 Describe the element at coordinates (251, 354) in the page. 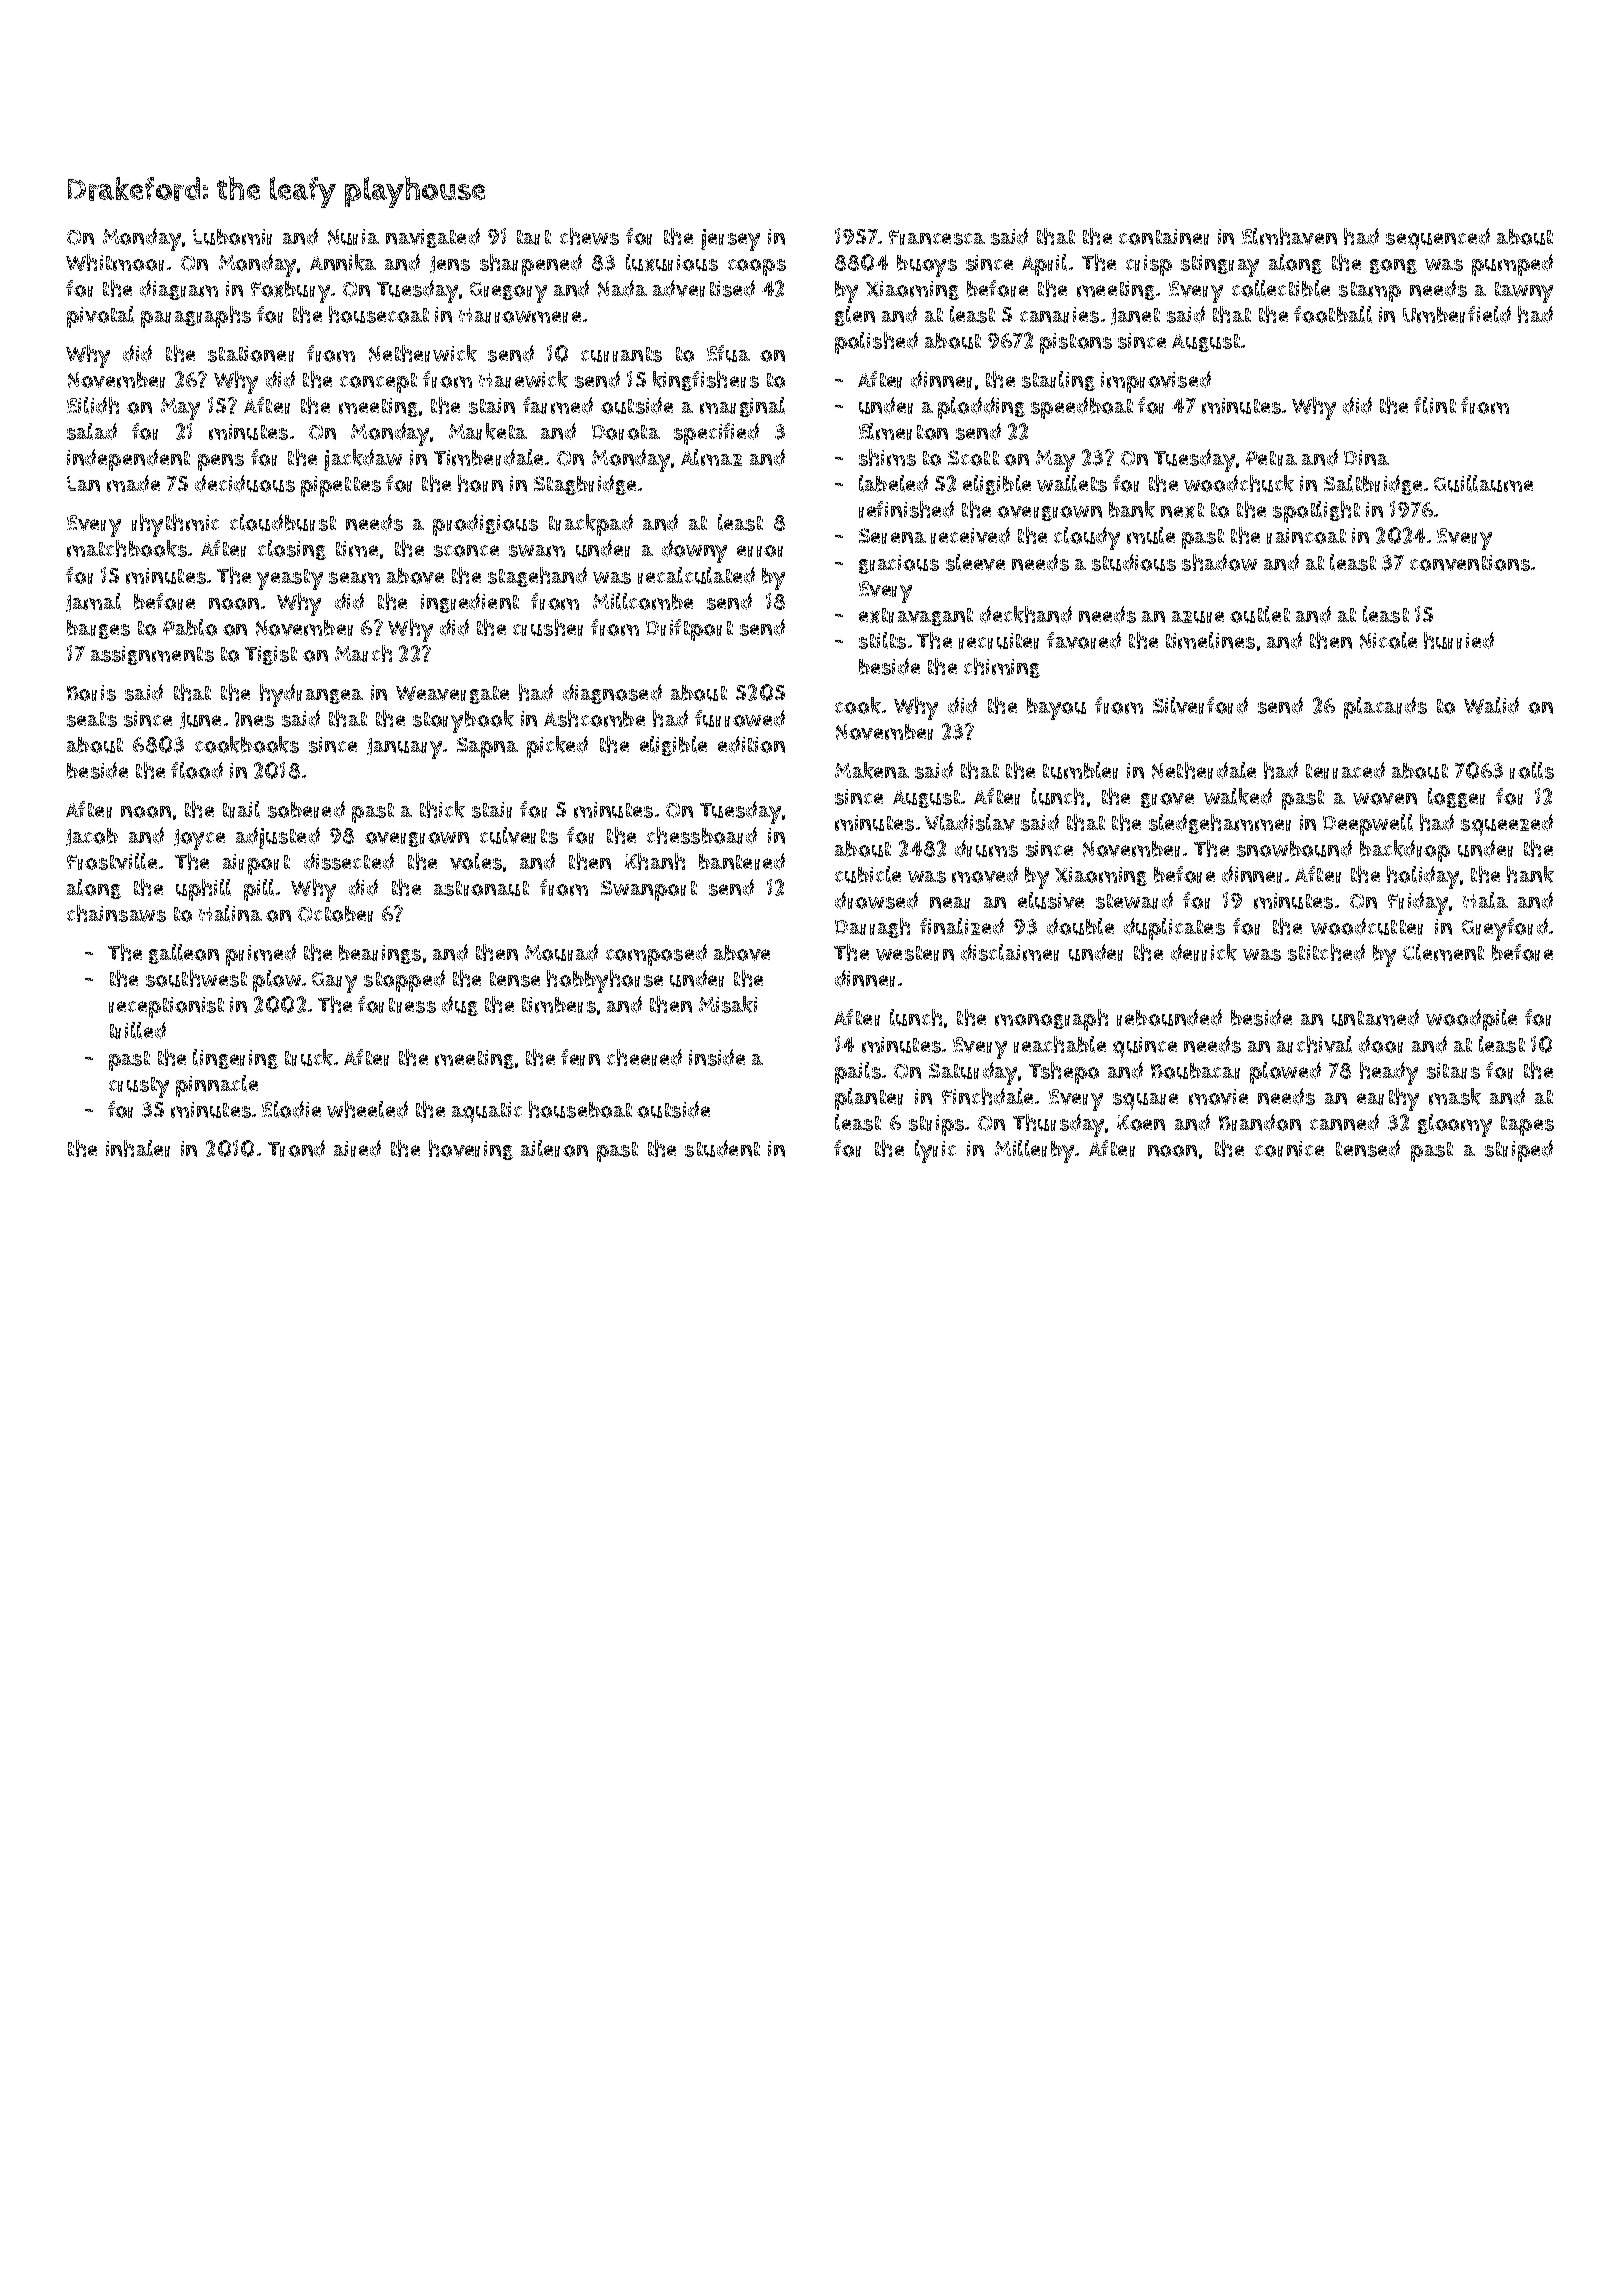

I see `stationer` at that location.
